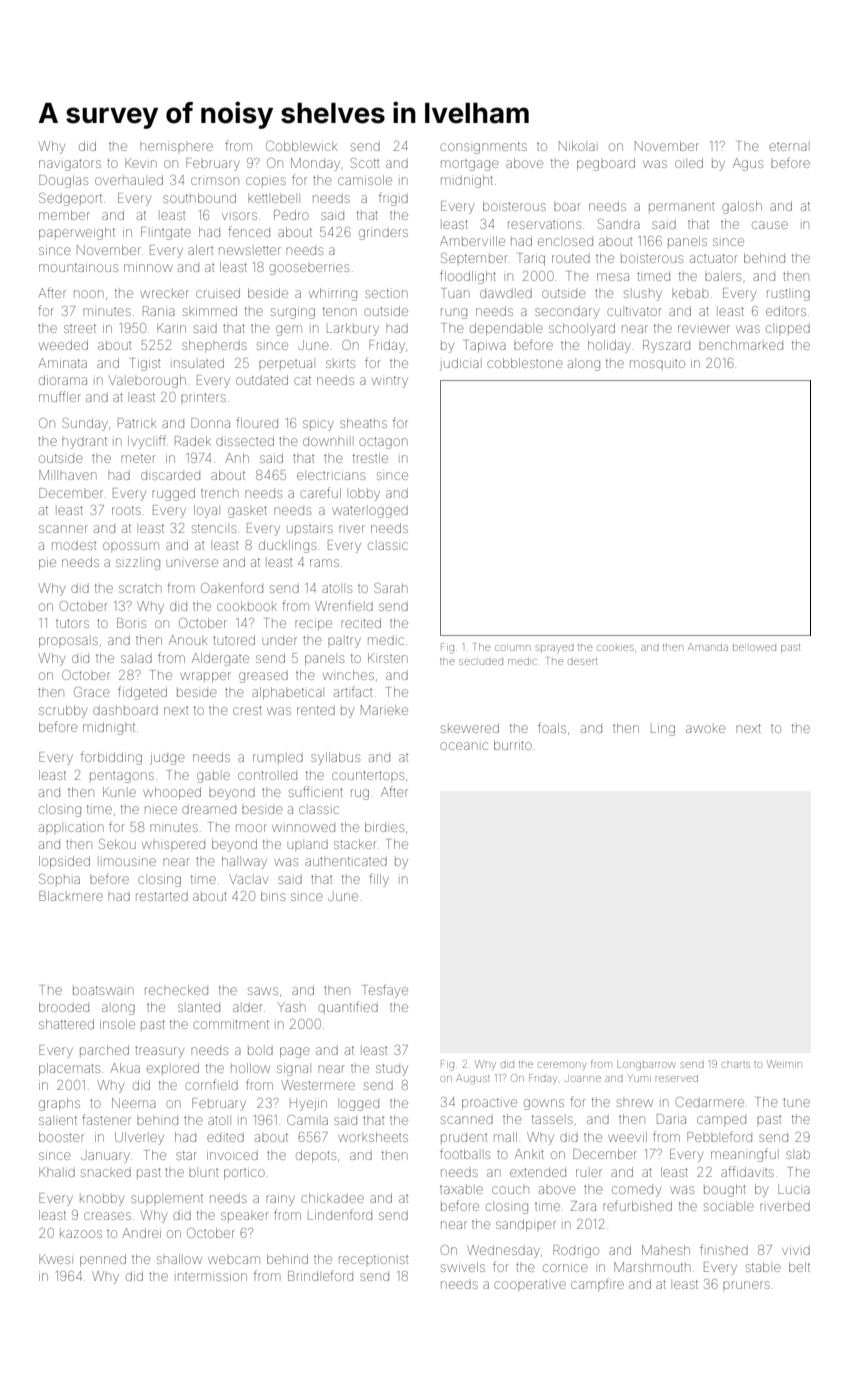 This screenshot has width=849, height=1400. Describe the element at coordinates (318, 1085) in the screenshot. I see `Westermere` at that location.
